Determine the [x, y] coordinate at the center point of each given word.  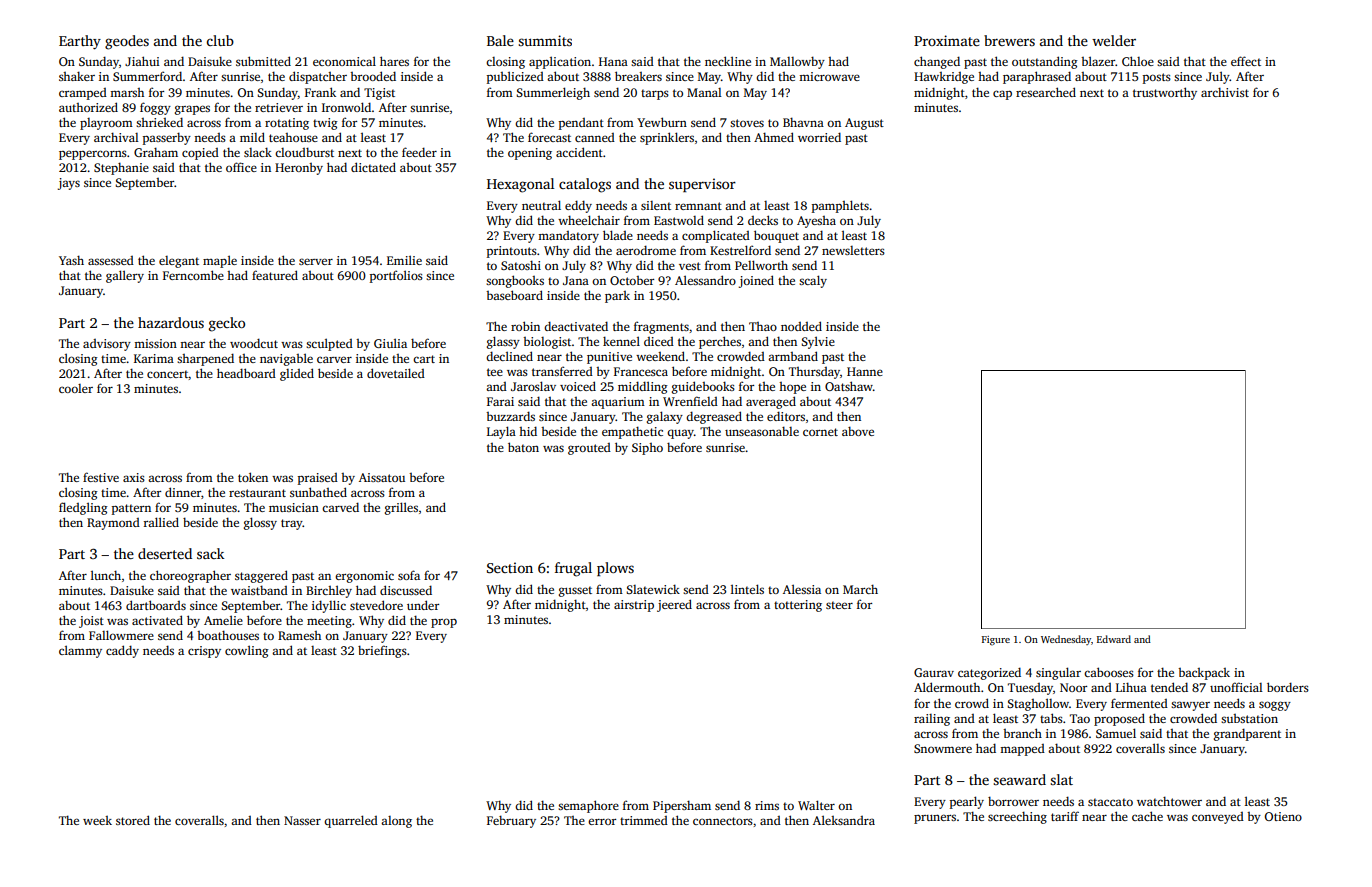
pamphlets [840, 206]
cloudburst [304, 152]
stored [133, 820]
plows [615, 569]
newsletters [853, 250]
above [858, 431]
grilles [401, 508]
